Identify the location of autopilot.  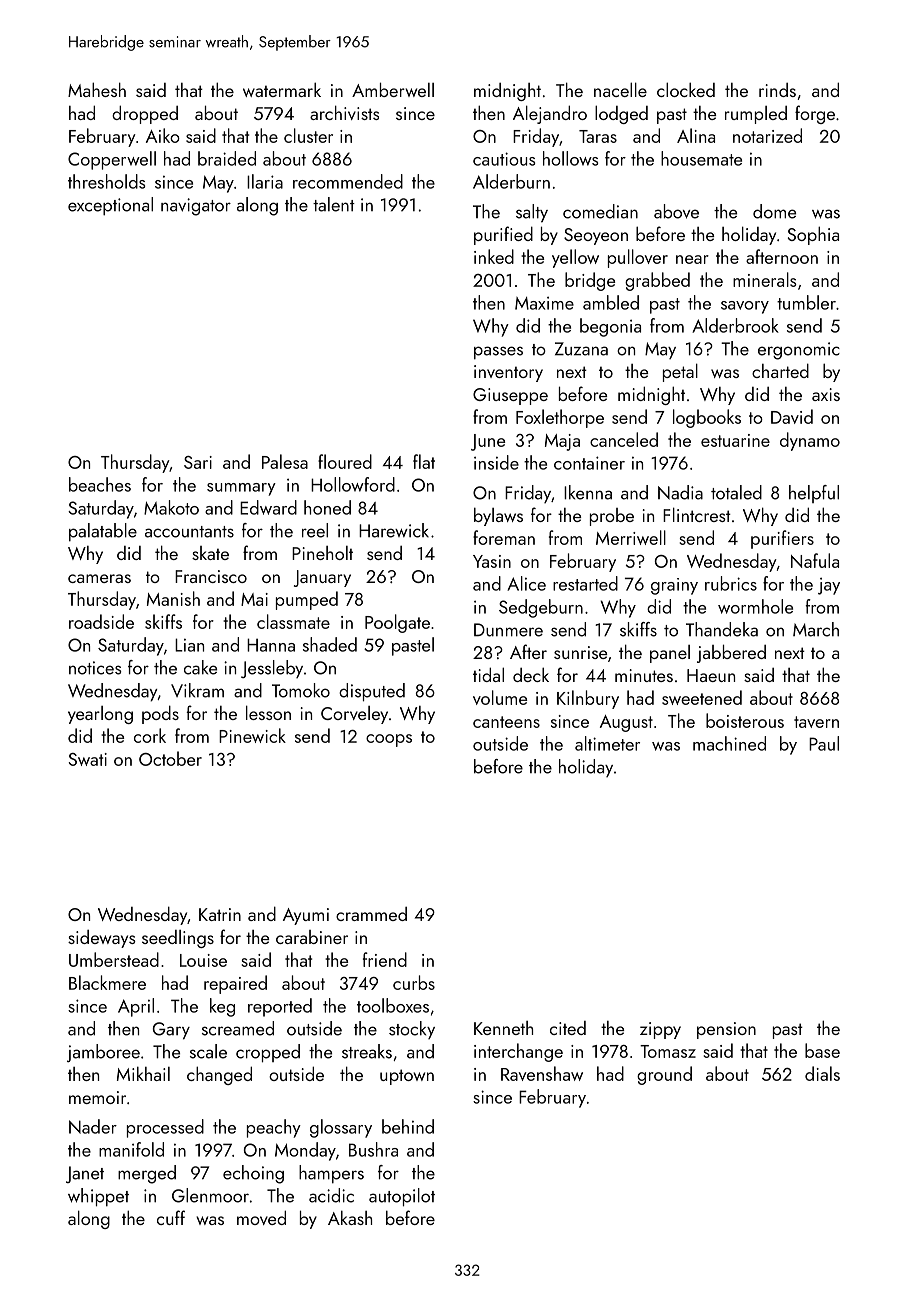
(402, 1197).
